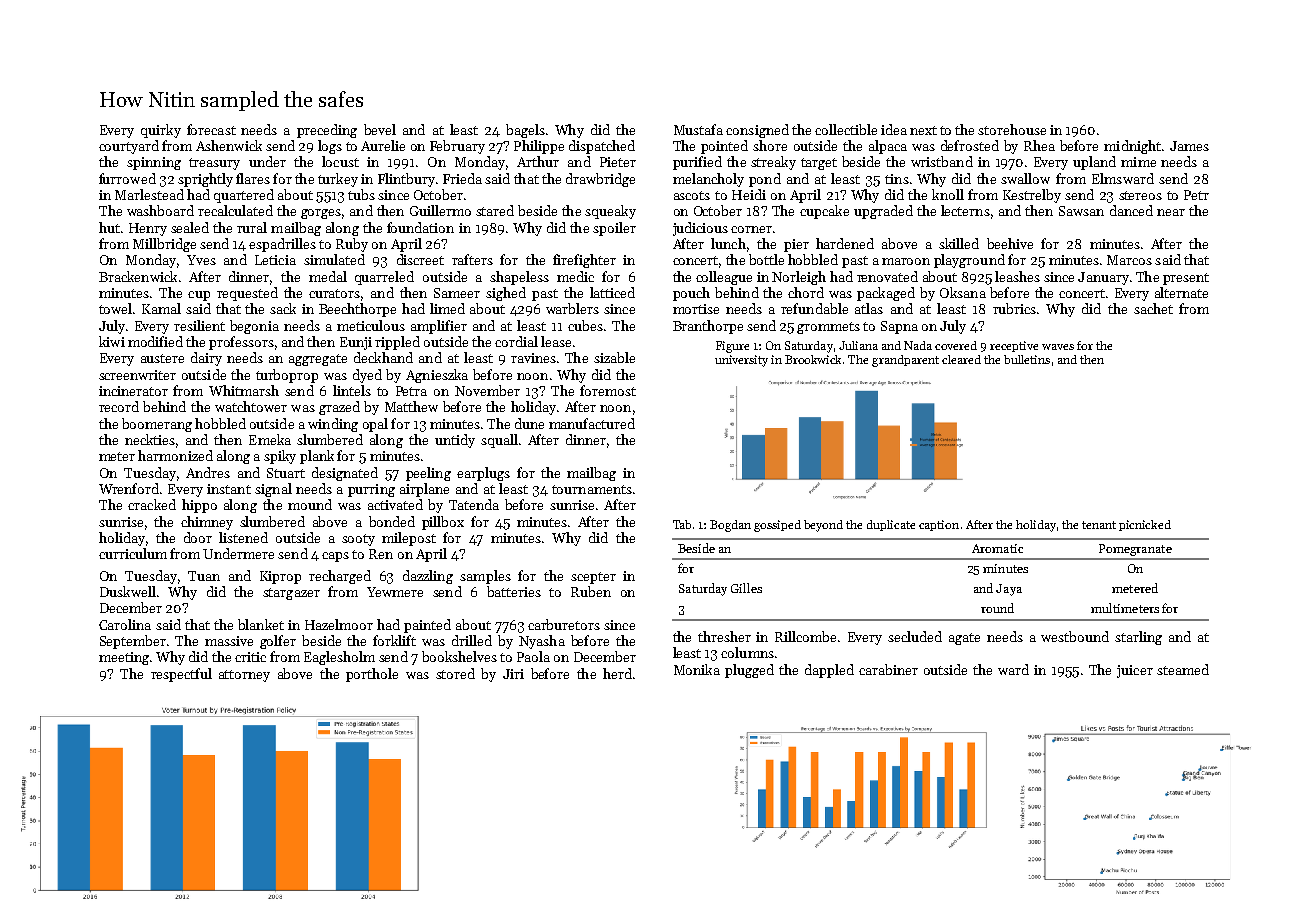 This page has width=1308, height=924. What do you see at coordinates (698, 129) in the page?
I see `Mustafa` at bounding box center [698, 129].
